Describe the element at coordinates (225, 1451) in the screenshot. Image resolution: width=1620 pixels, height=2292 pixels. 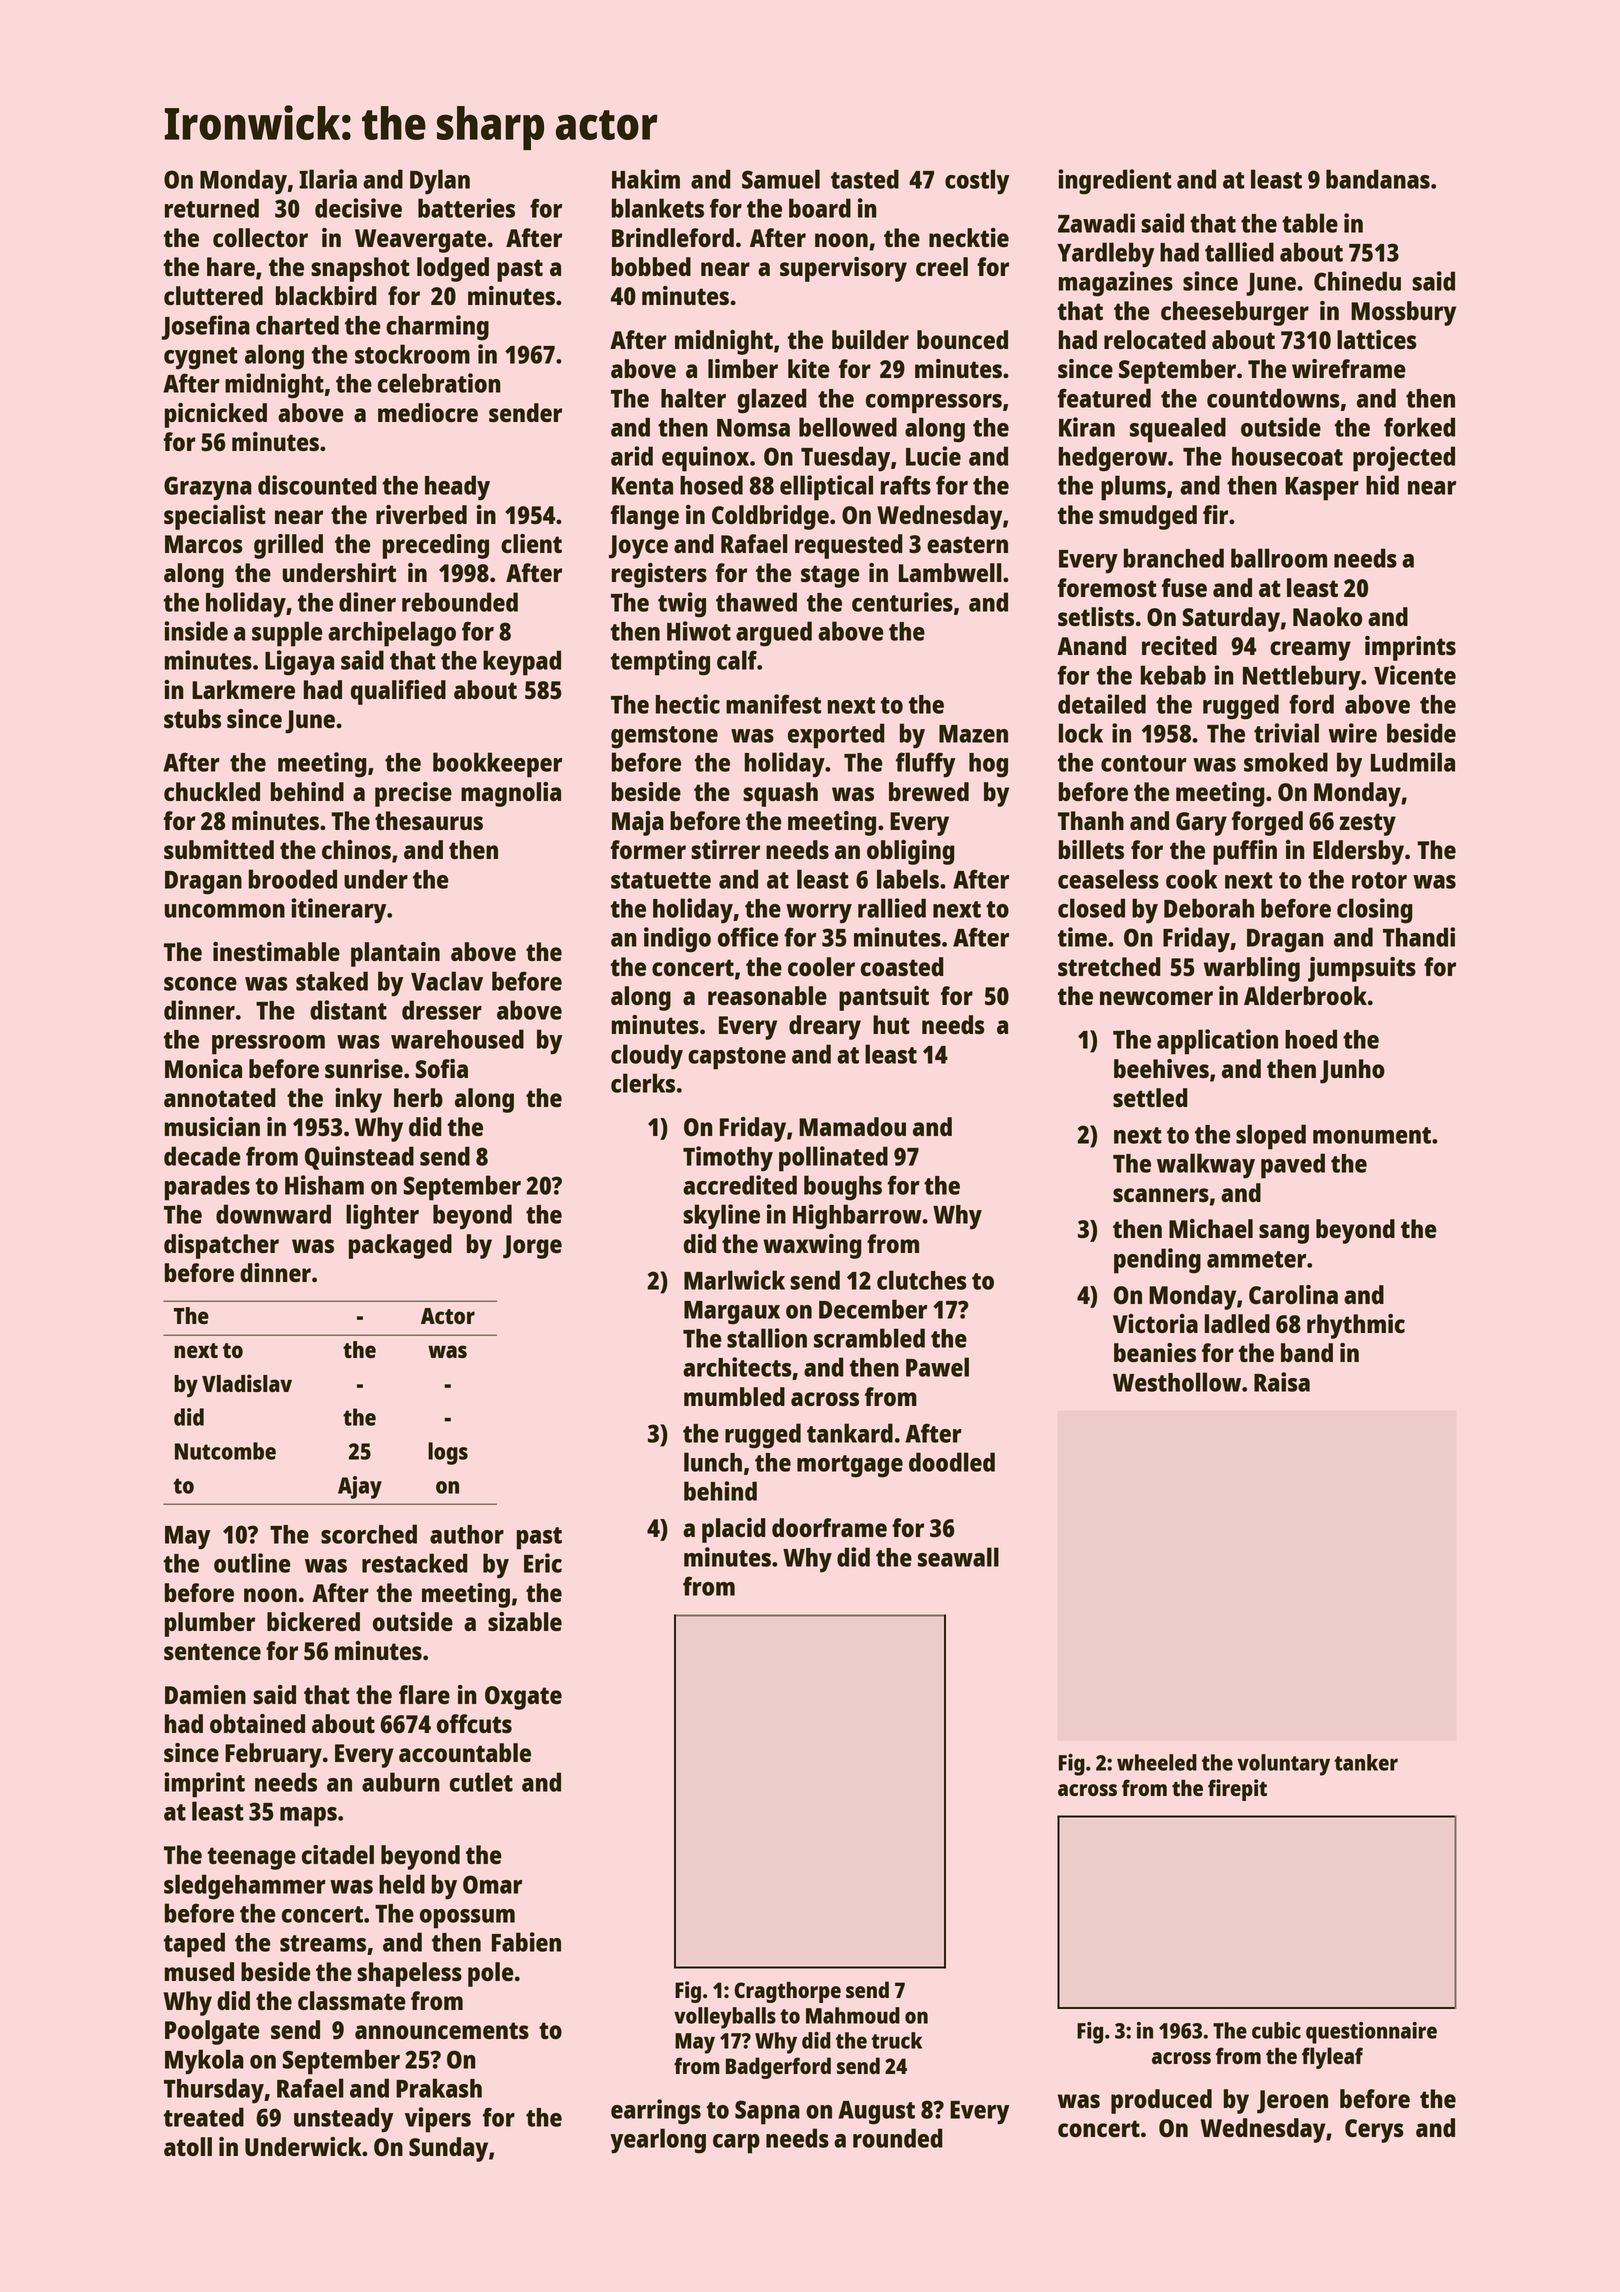
I see `Nutcombe` at that location.
